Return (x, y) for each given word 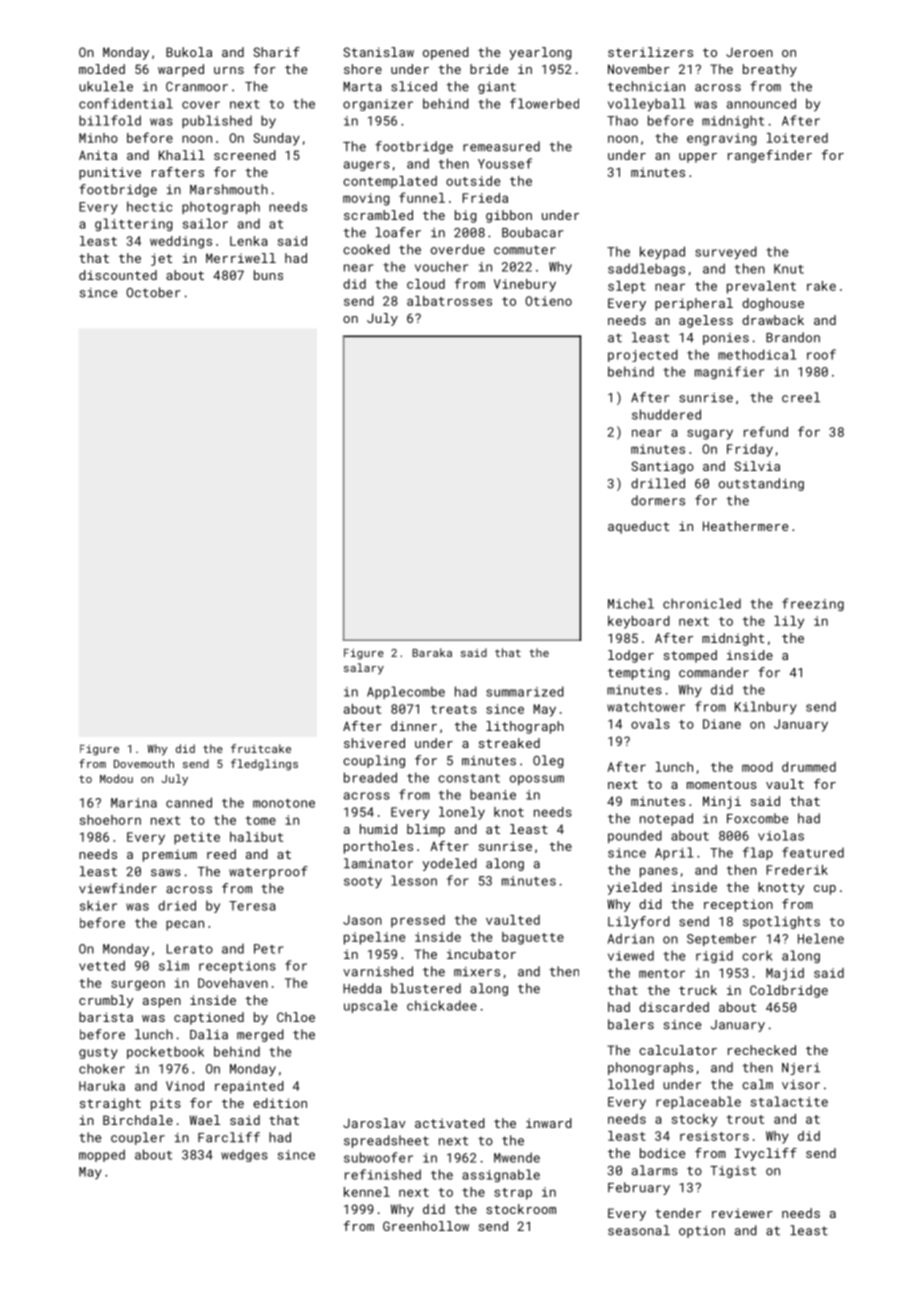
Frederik (797, 870)
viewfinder (118, 888)
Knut (789, 269)
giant (497, 88)
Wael (205, 1120)
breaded (370, 777)
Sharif (276, 52)
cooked (366, 249)
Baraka (432, 652)
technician (646, 86)
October (153, 292)
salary (364, 669)
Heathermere (745, 526)
